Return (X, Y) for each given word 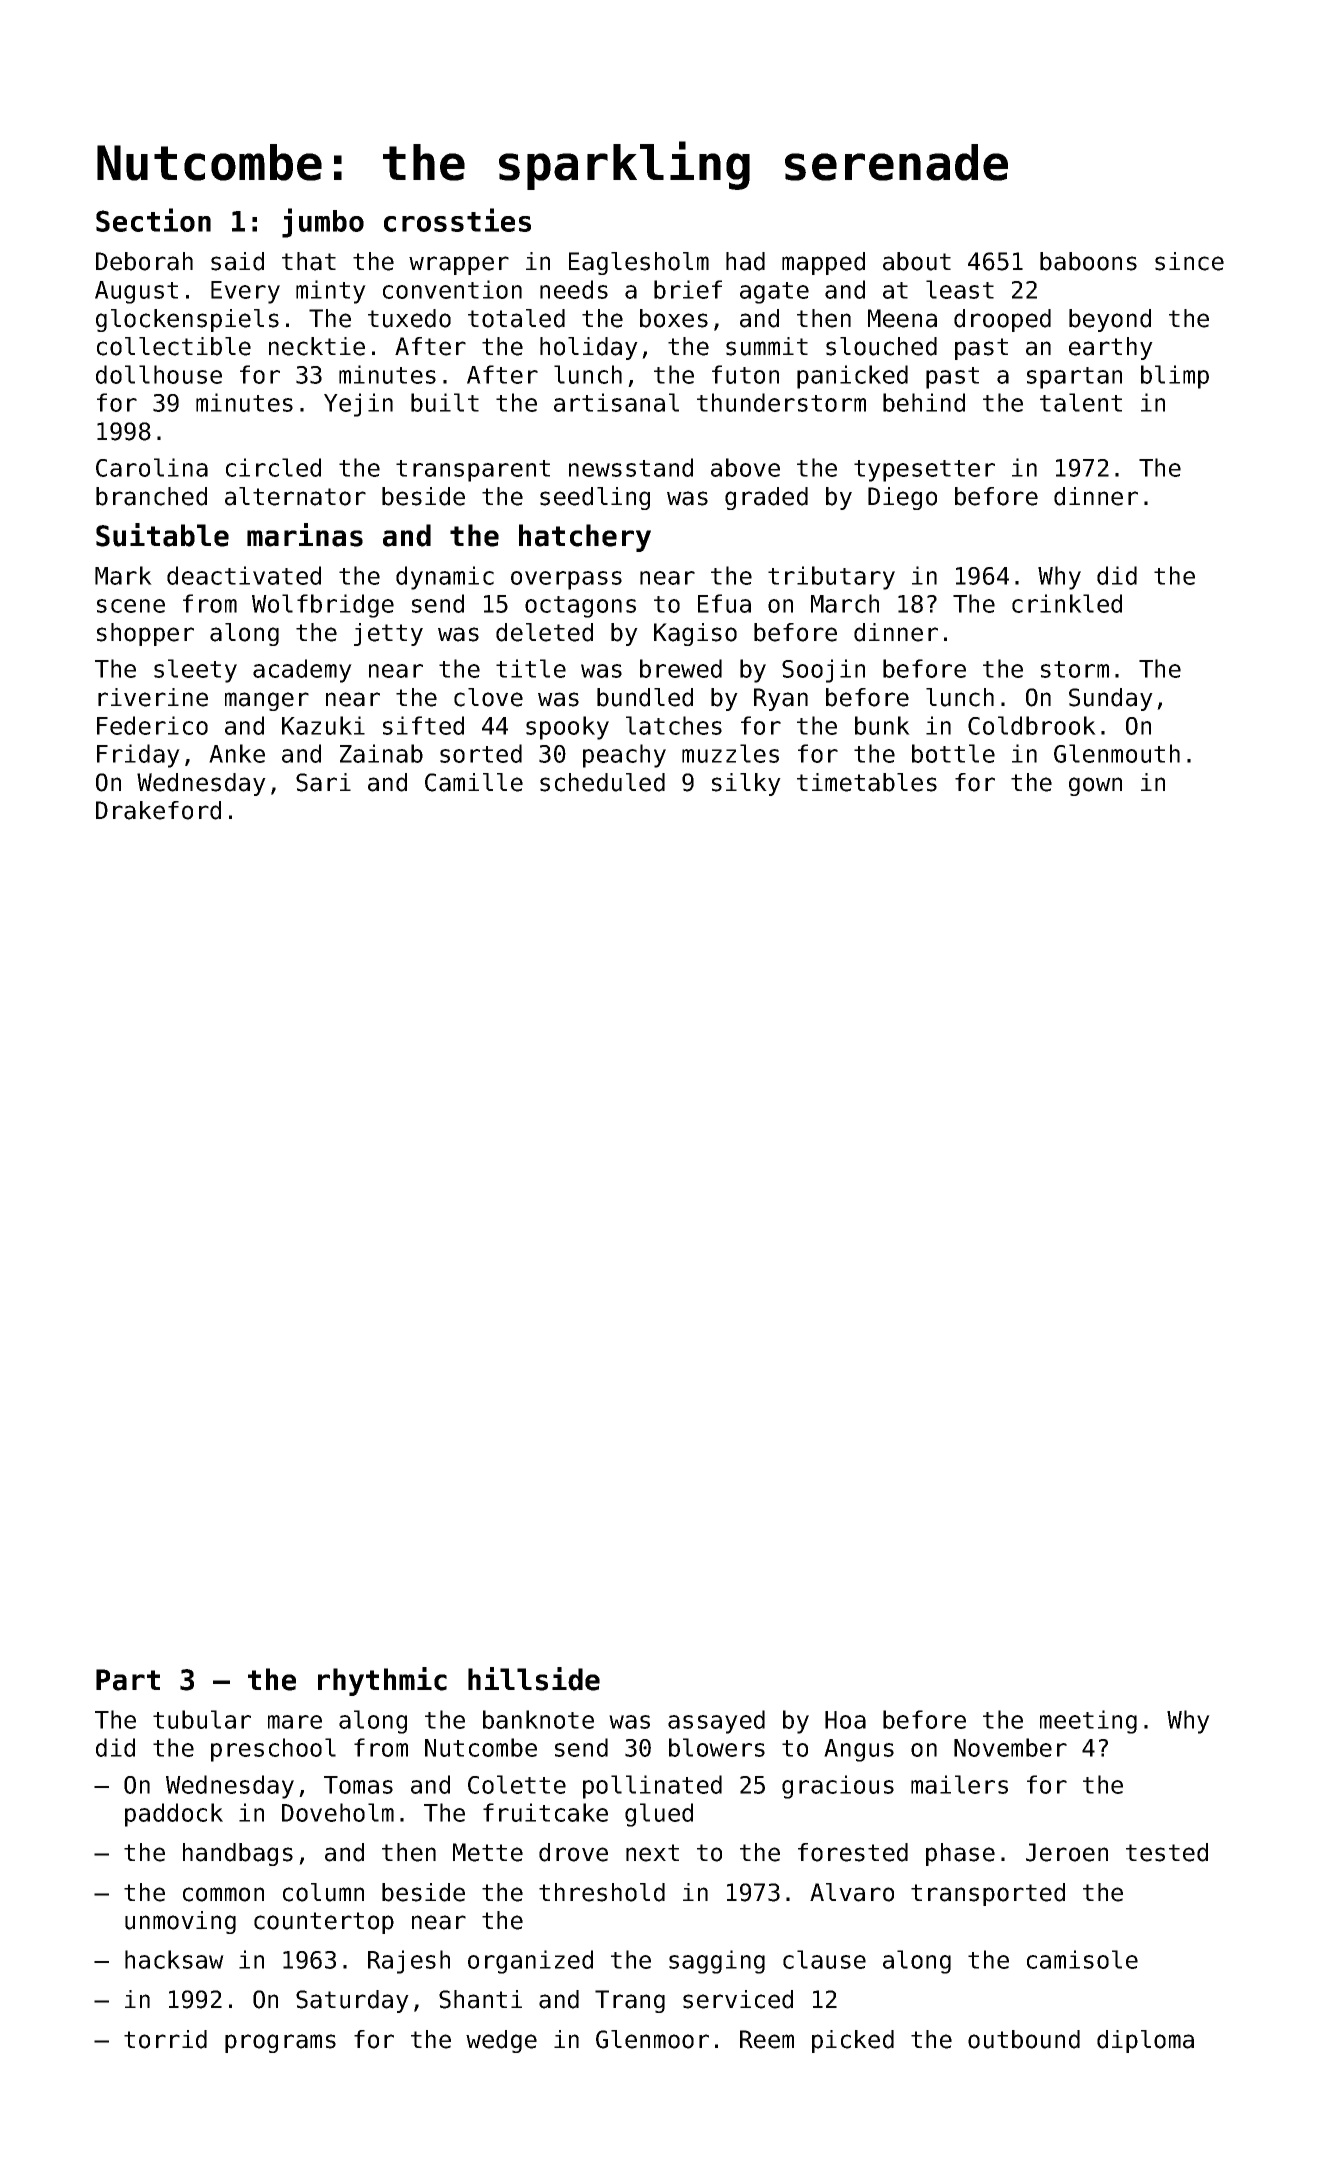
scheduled (602, 782)
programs (280, 2043)
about (917, 261)
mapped (823, 263)
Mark (123, 575)
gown (1095, 786)
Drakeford (158, 810)
